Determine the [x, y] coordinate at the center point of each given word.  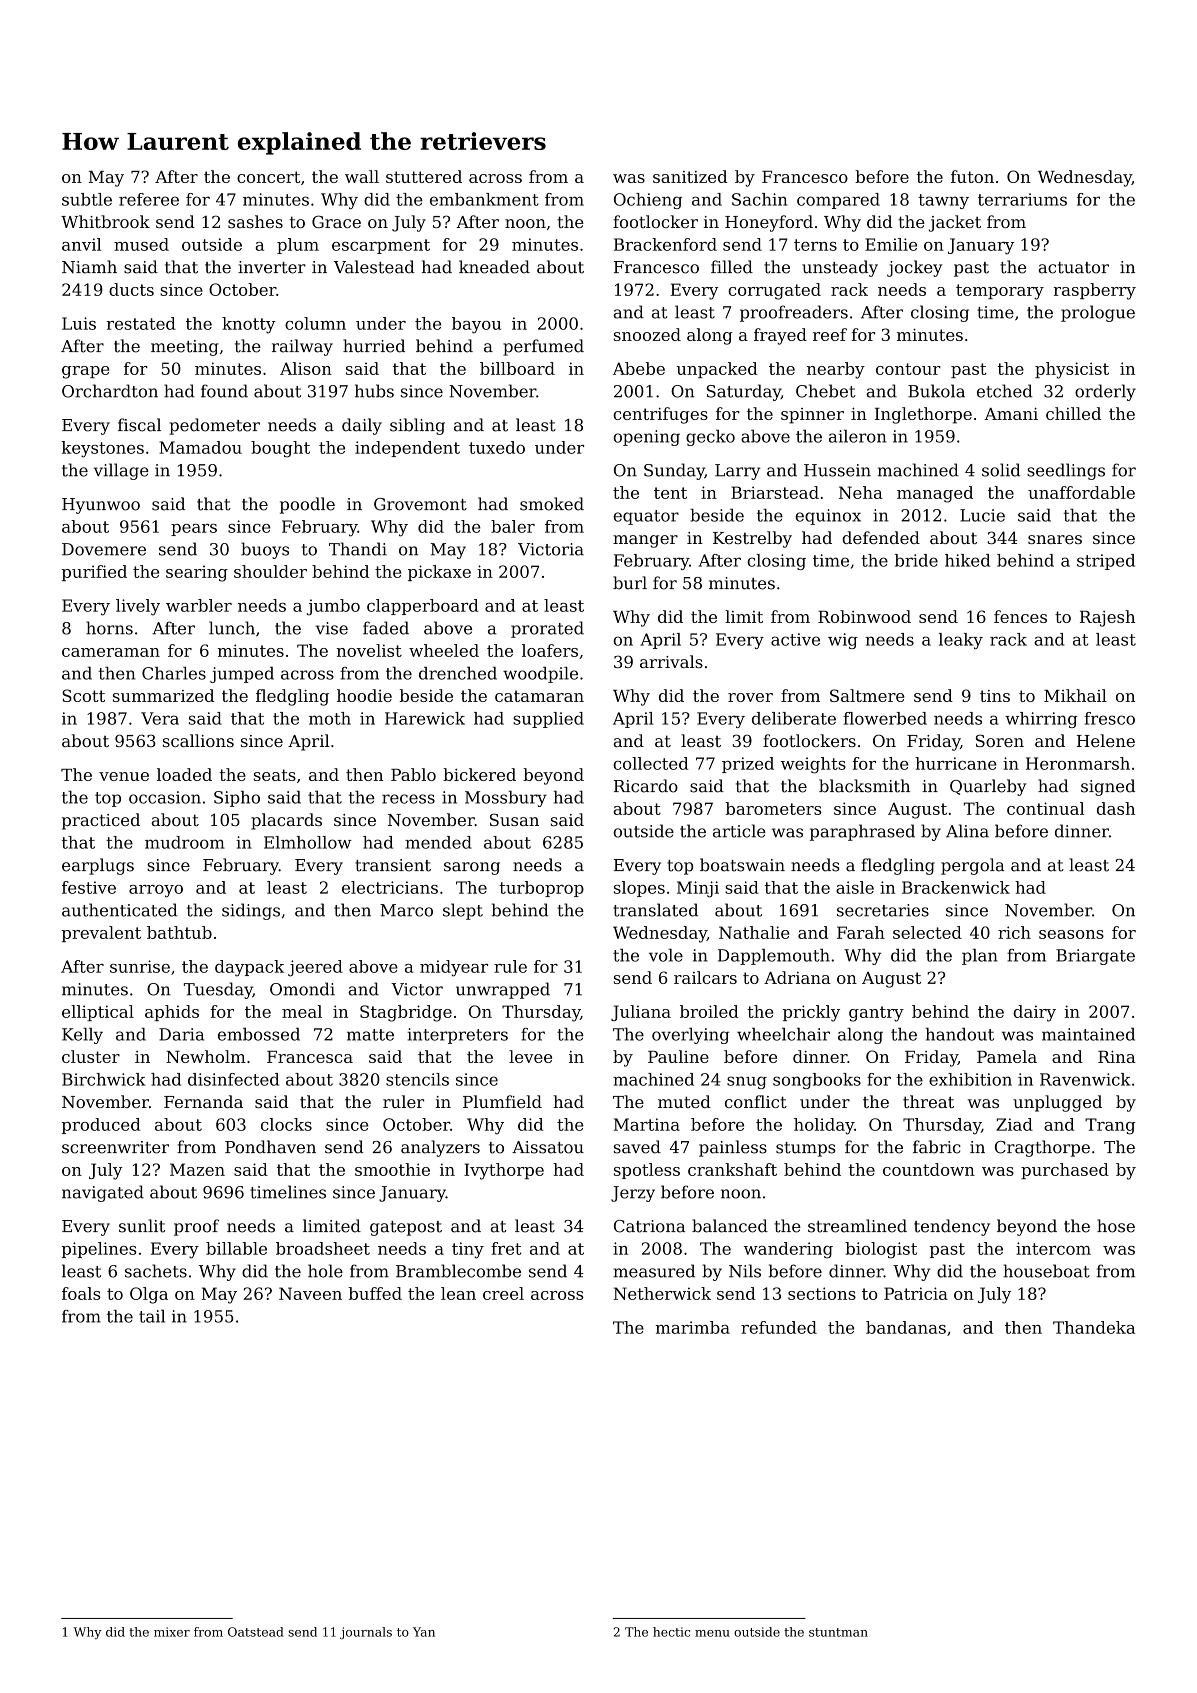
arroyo [156, 891]
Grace [336, 221]
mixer [172, 1632]
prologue [1098, 313]
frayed [780, 336]
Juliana [641, 1013]
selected [927, 932]
